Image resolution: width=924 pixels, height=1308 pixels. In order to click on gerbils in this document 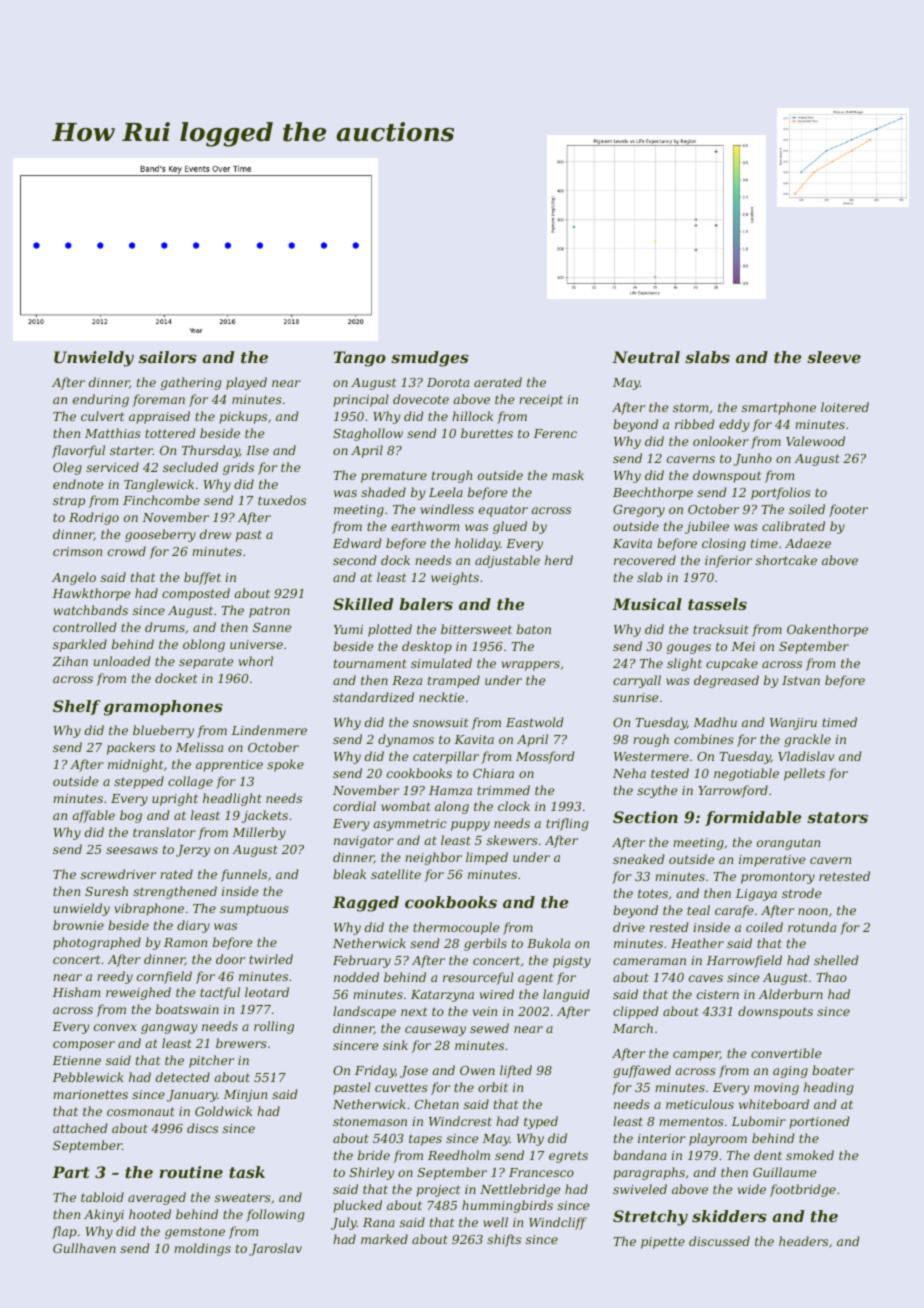, I will do `click(485, 944)`.
